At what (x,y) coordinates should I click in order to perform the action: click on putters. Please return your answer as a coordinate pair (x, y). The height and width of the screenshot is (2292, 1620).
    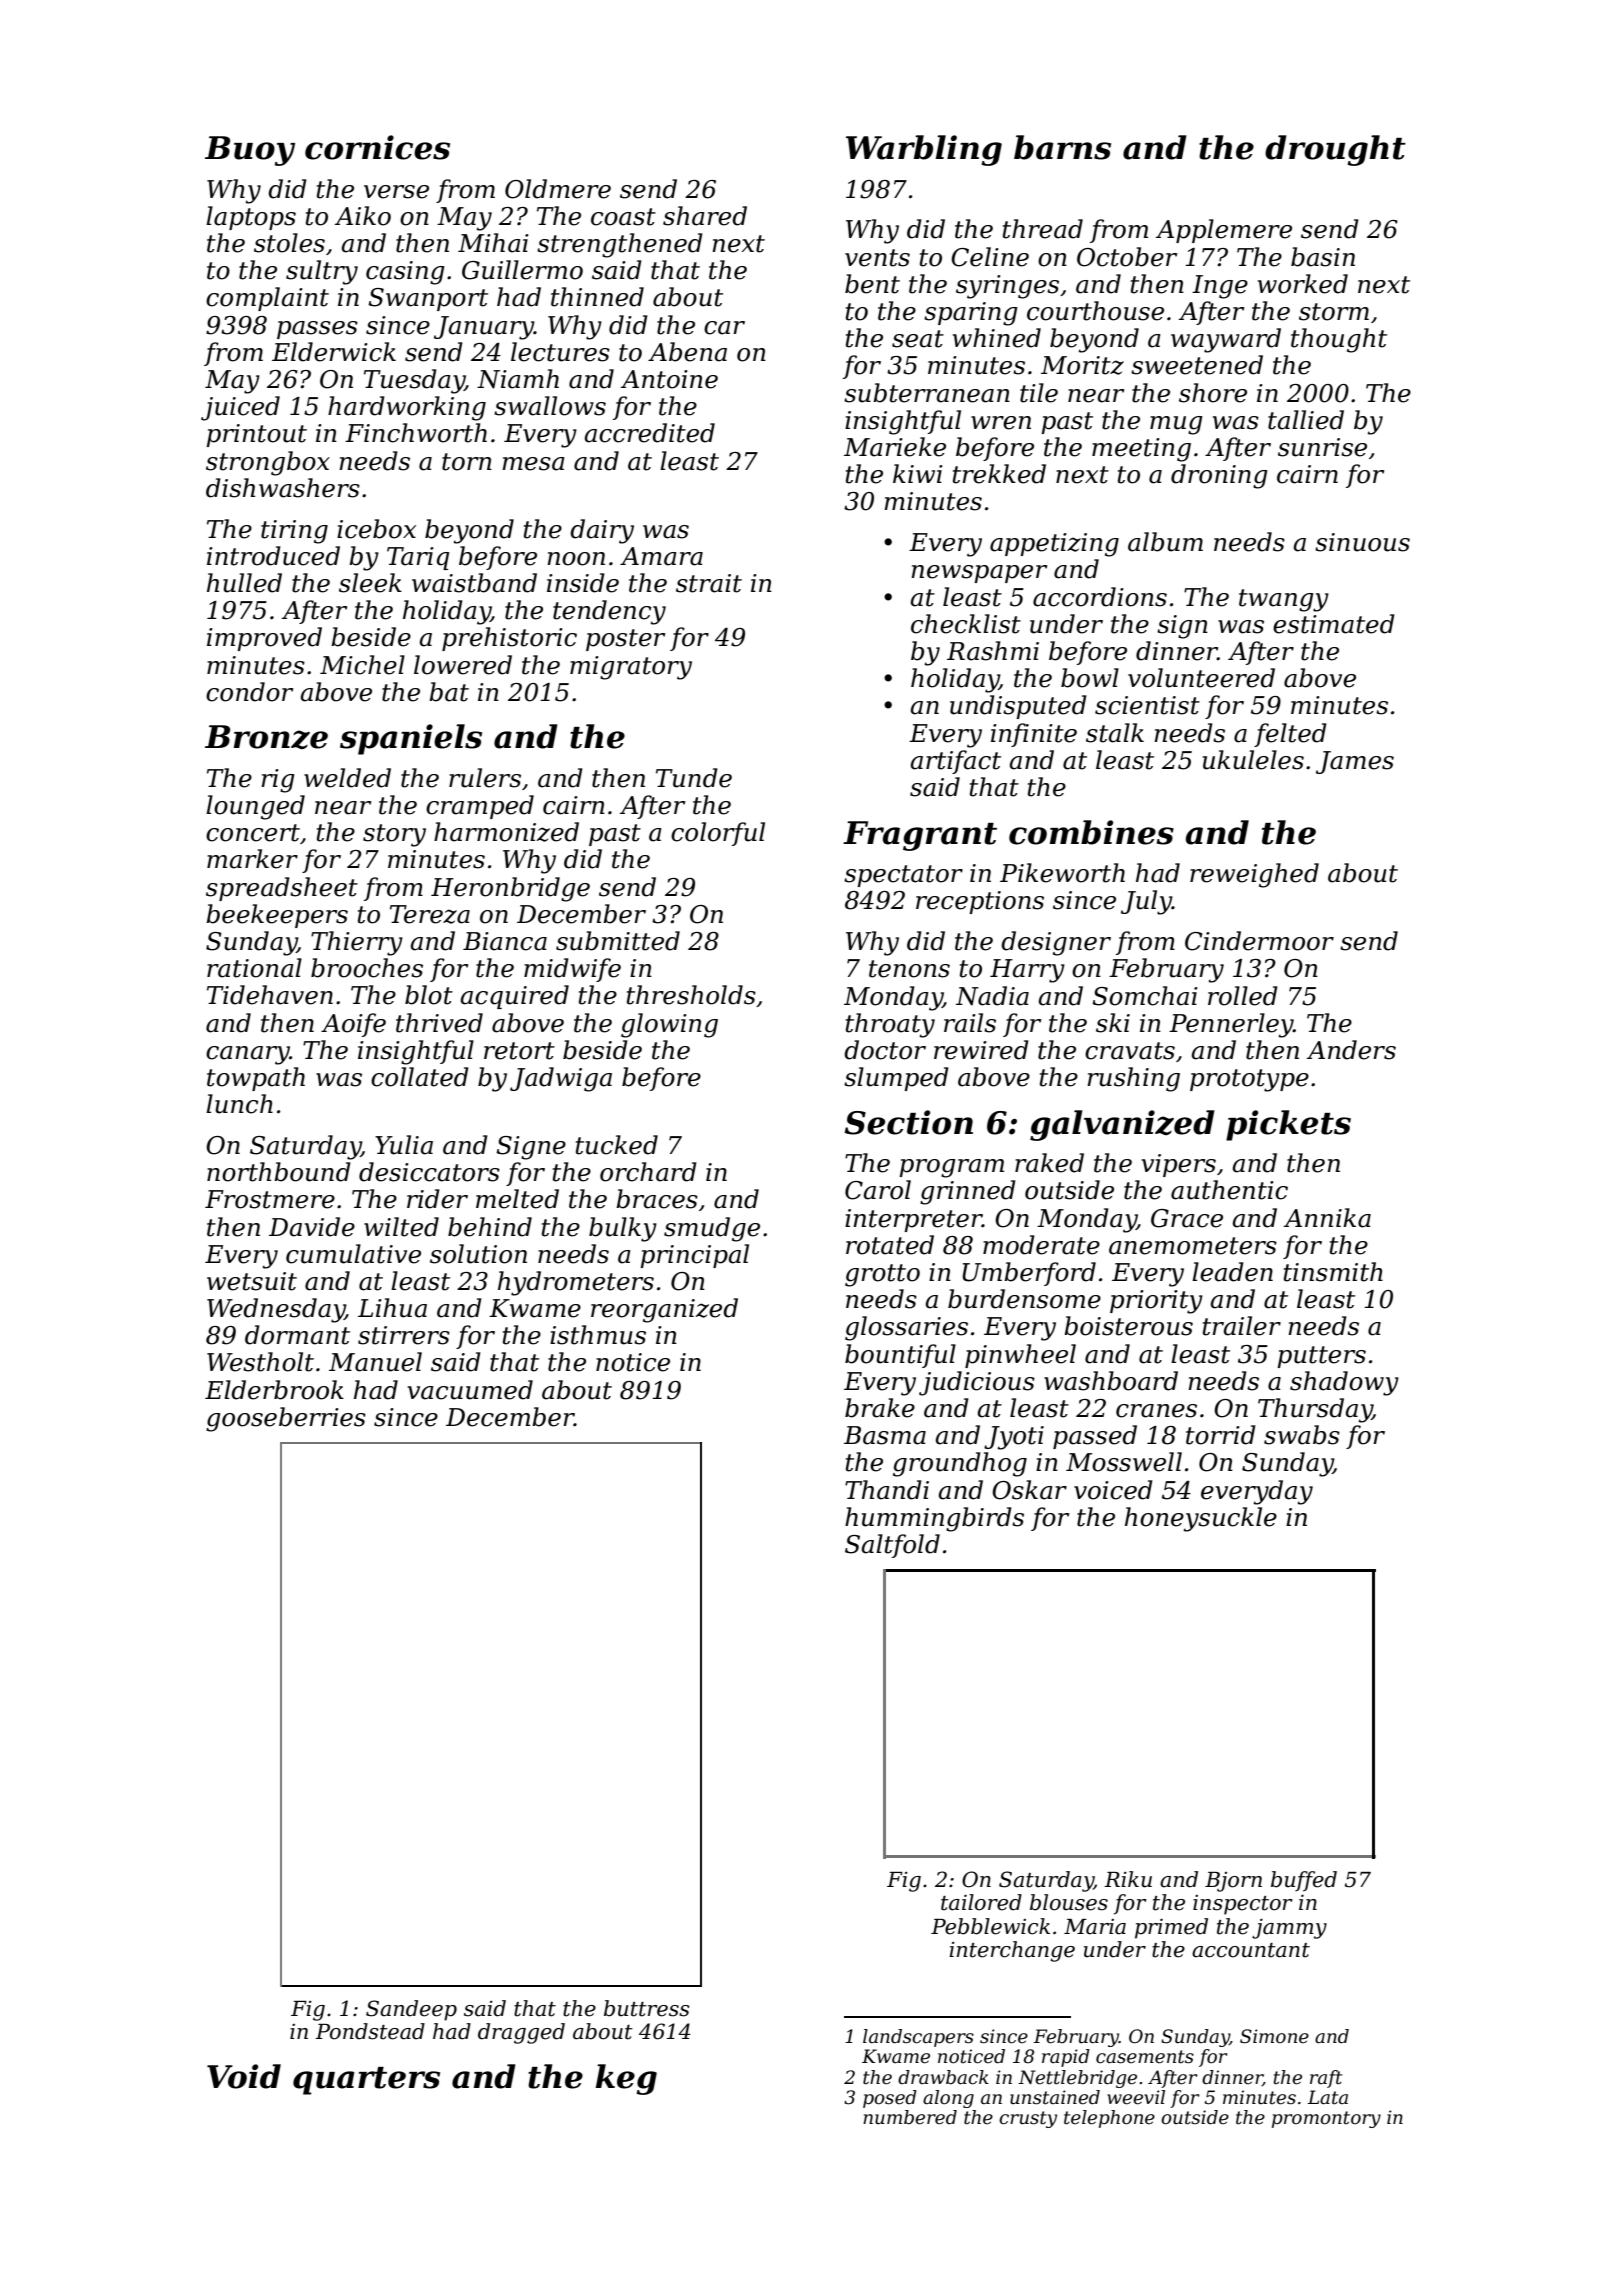
    Looking at the image, I should click on (1321, 1357).
